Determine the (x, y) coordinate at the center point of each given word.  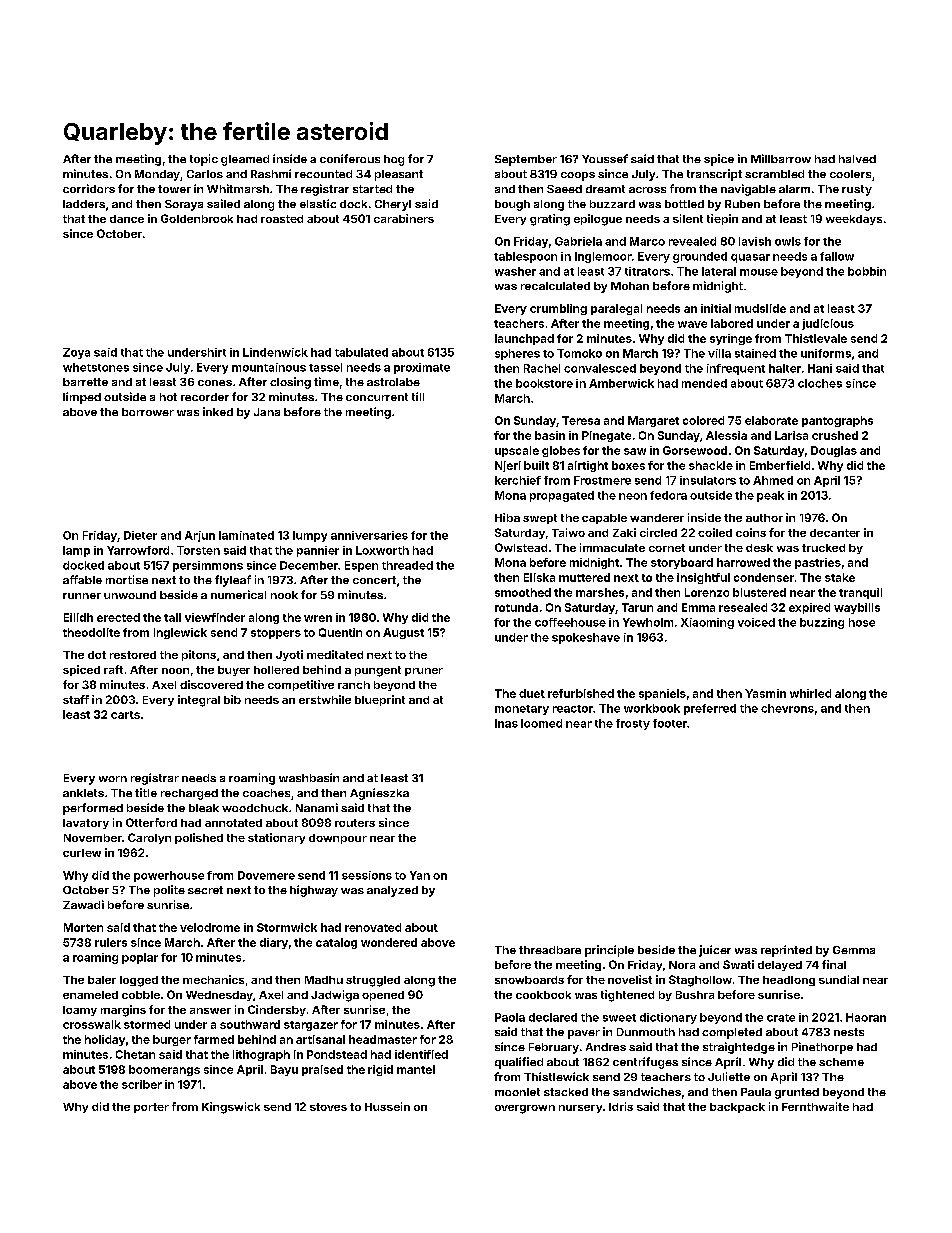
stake (840, 577)
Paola (510, 1017)
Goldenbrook (197, 218)
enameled (90, 995)
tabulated (361, 352)
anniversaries (369, 535)
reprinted (786, 951)
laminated (246, 535)
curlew (82, 853)
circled (658, 532)
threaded (407, 565)
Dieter (140, 535)
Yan (420, 875)
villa (719, 353)
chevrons (787, 708)
